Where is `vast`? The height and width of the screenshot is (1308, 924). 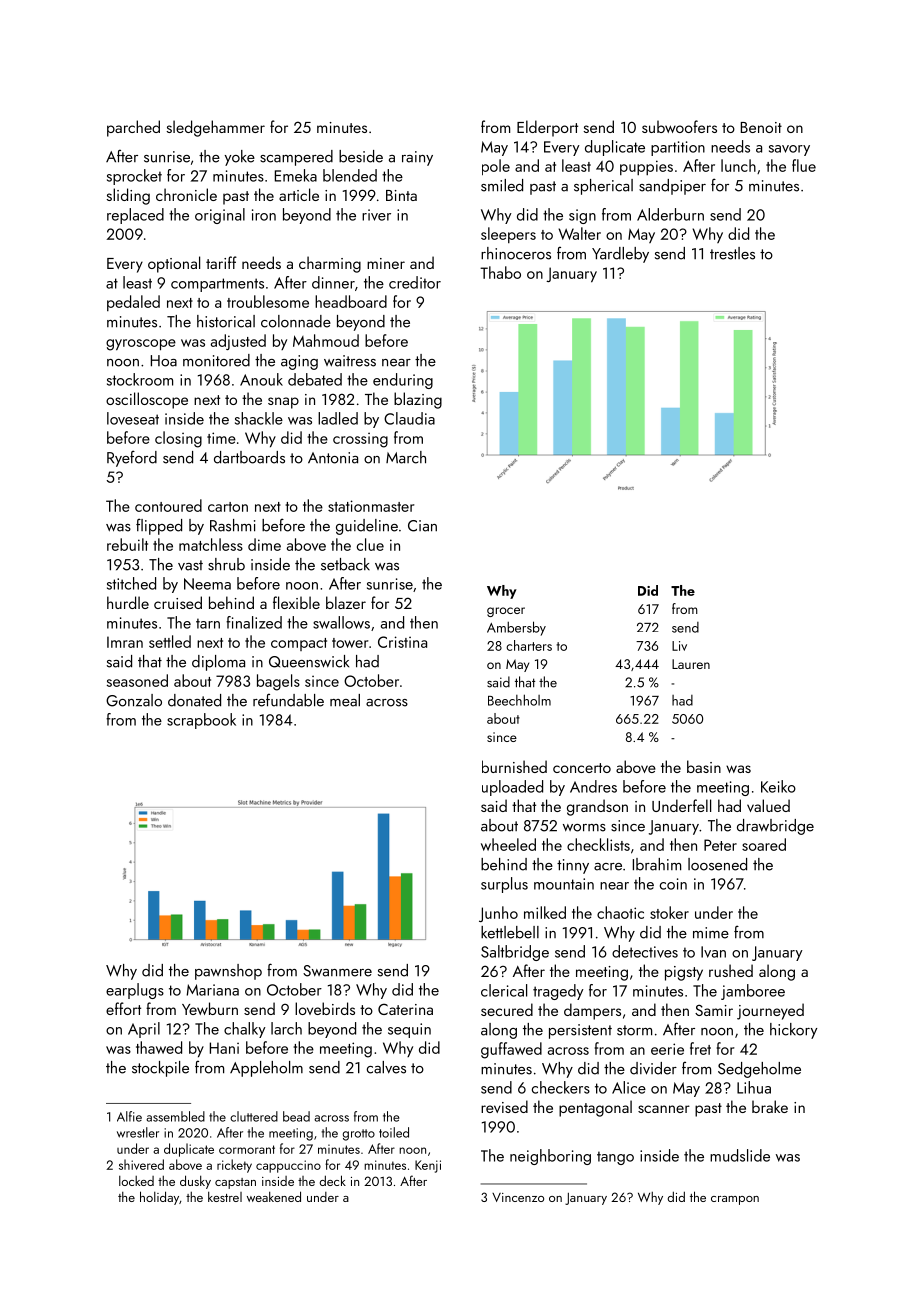
vast is located at coordinates (190, 565).
